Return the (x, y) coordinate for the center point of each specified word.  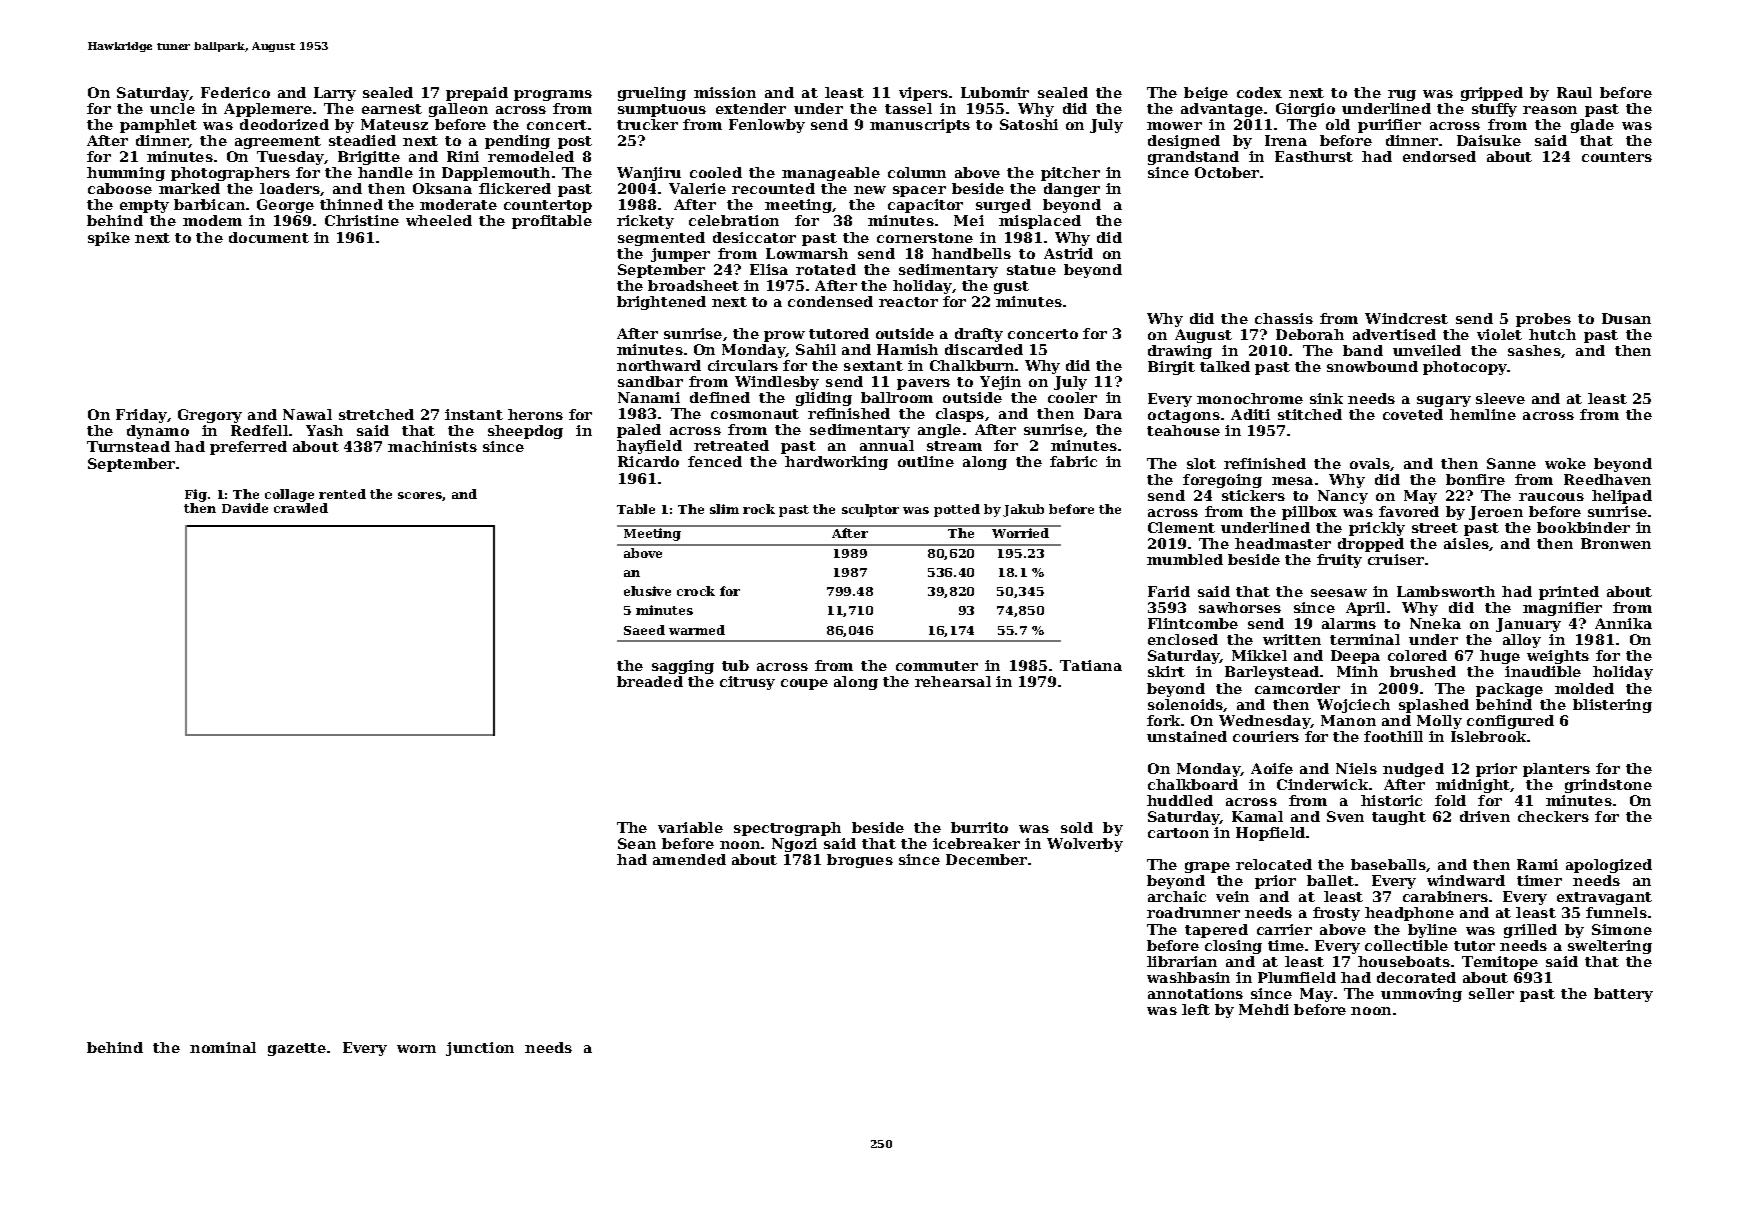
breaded (650, 681)
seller (1491, 993)
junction (480, 1049)
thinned (351, 204)
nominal (223, 1047)
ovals (1370, 463)
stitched (1310, 414)
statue (1031, 270)
